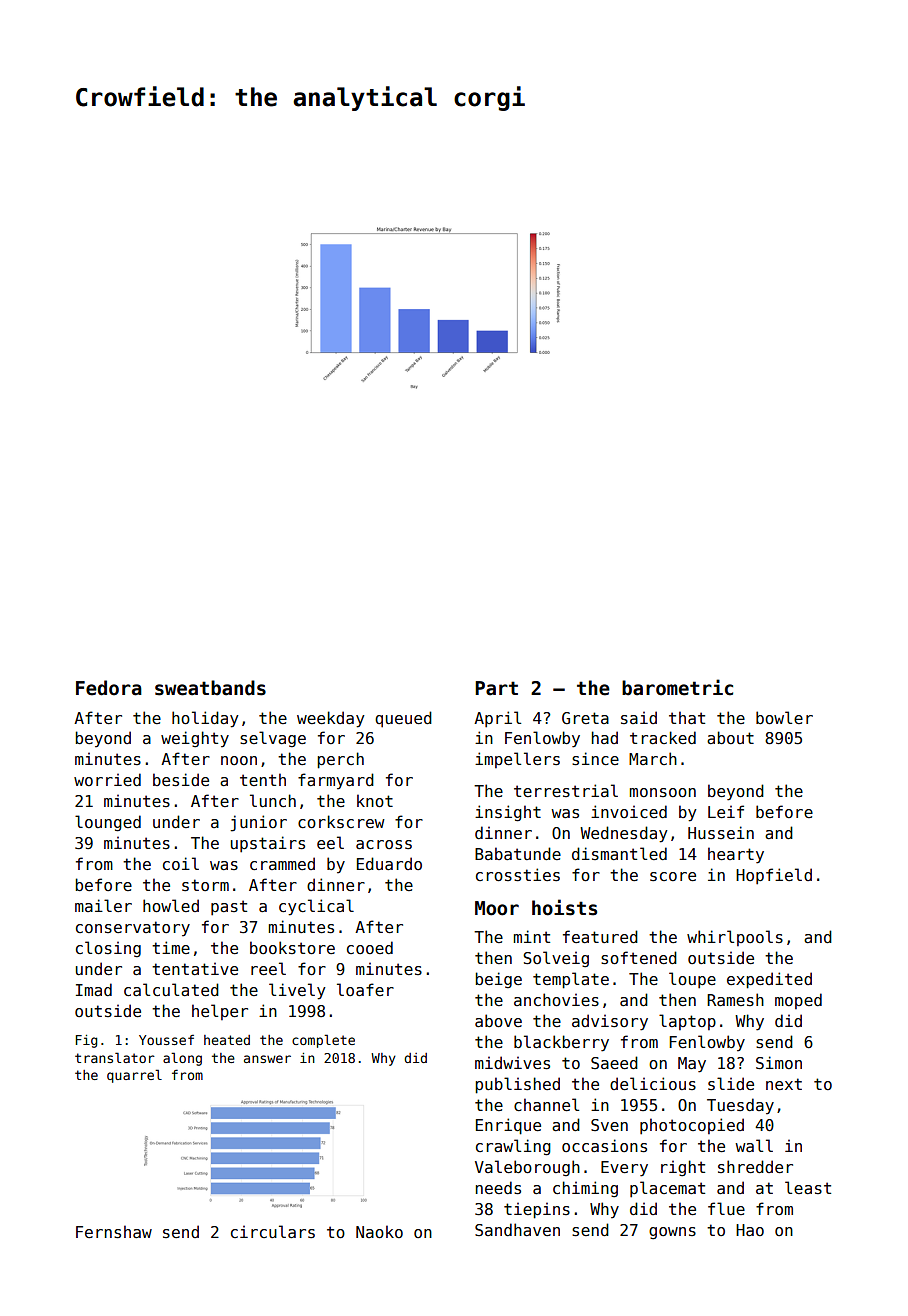 The height and width of the page is (1316, 908). What do you see at coordinates (107, 779) in the page?
I see `worried` at bounding box center [107, 779].
